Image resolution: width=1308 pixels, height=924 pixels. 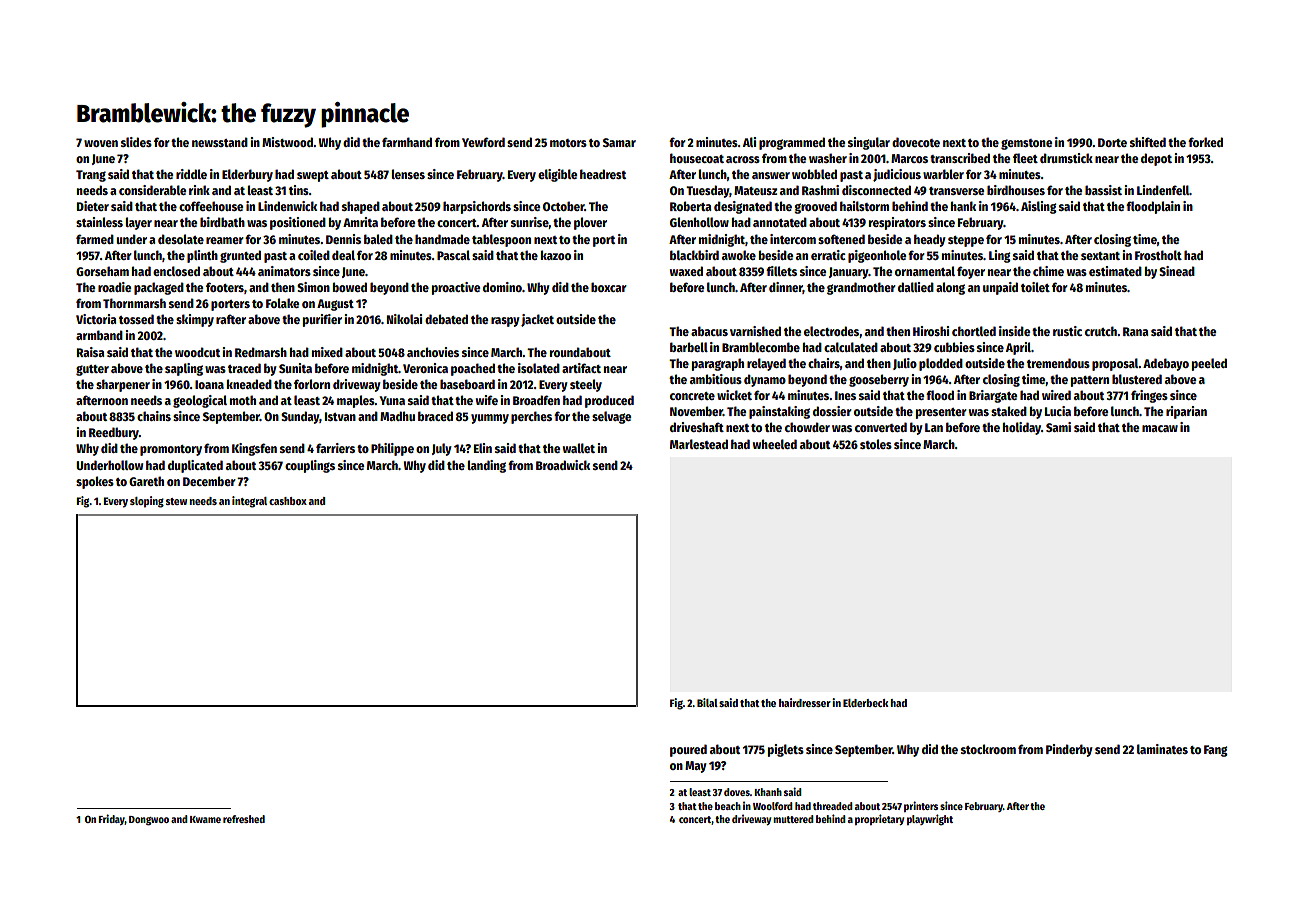 I want to click on Sinead, so click(x=1177, y=271).
